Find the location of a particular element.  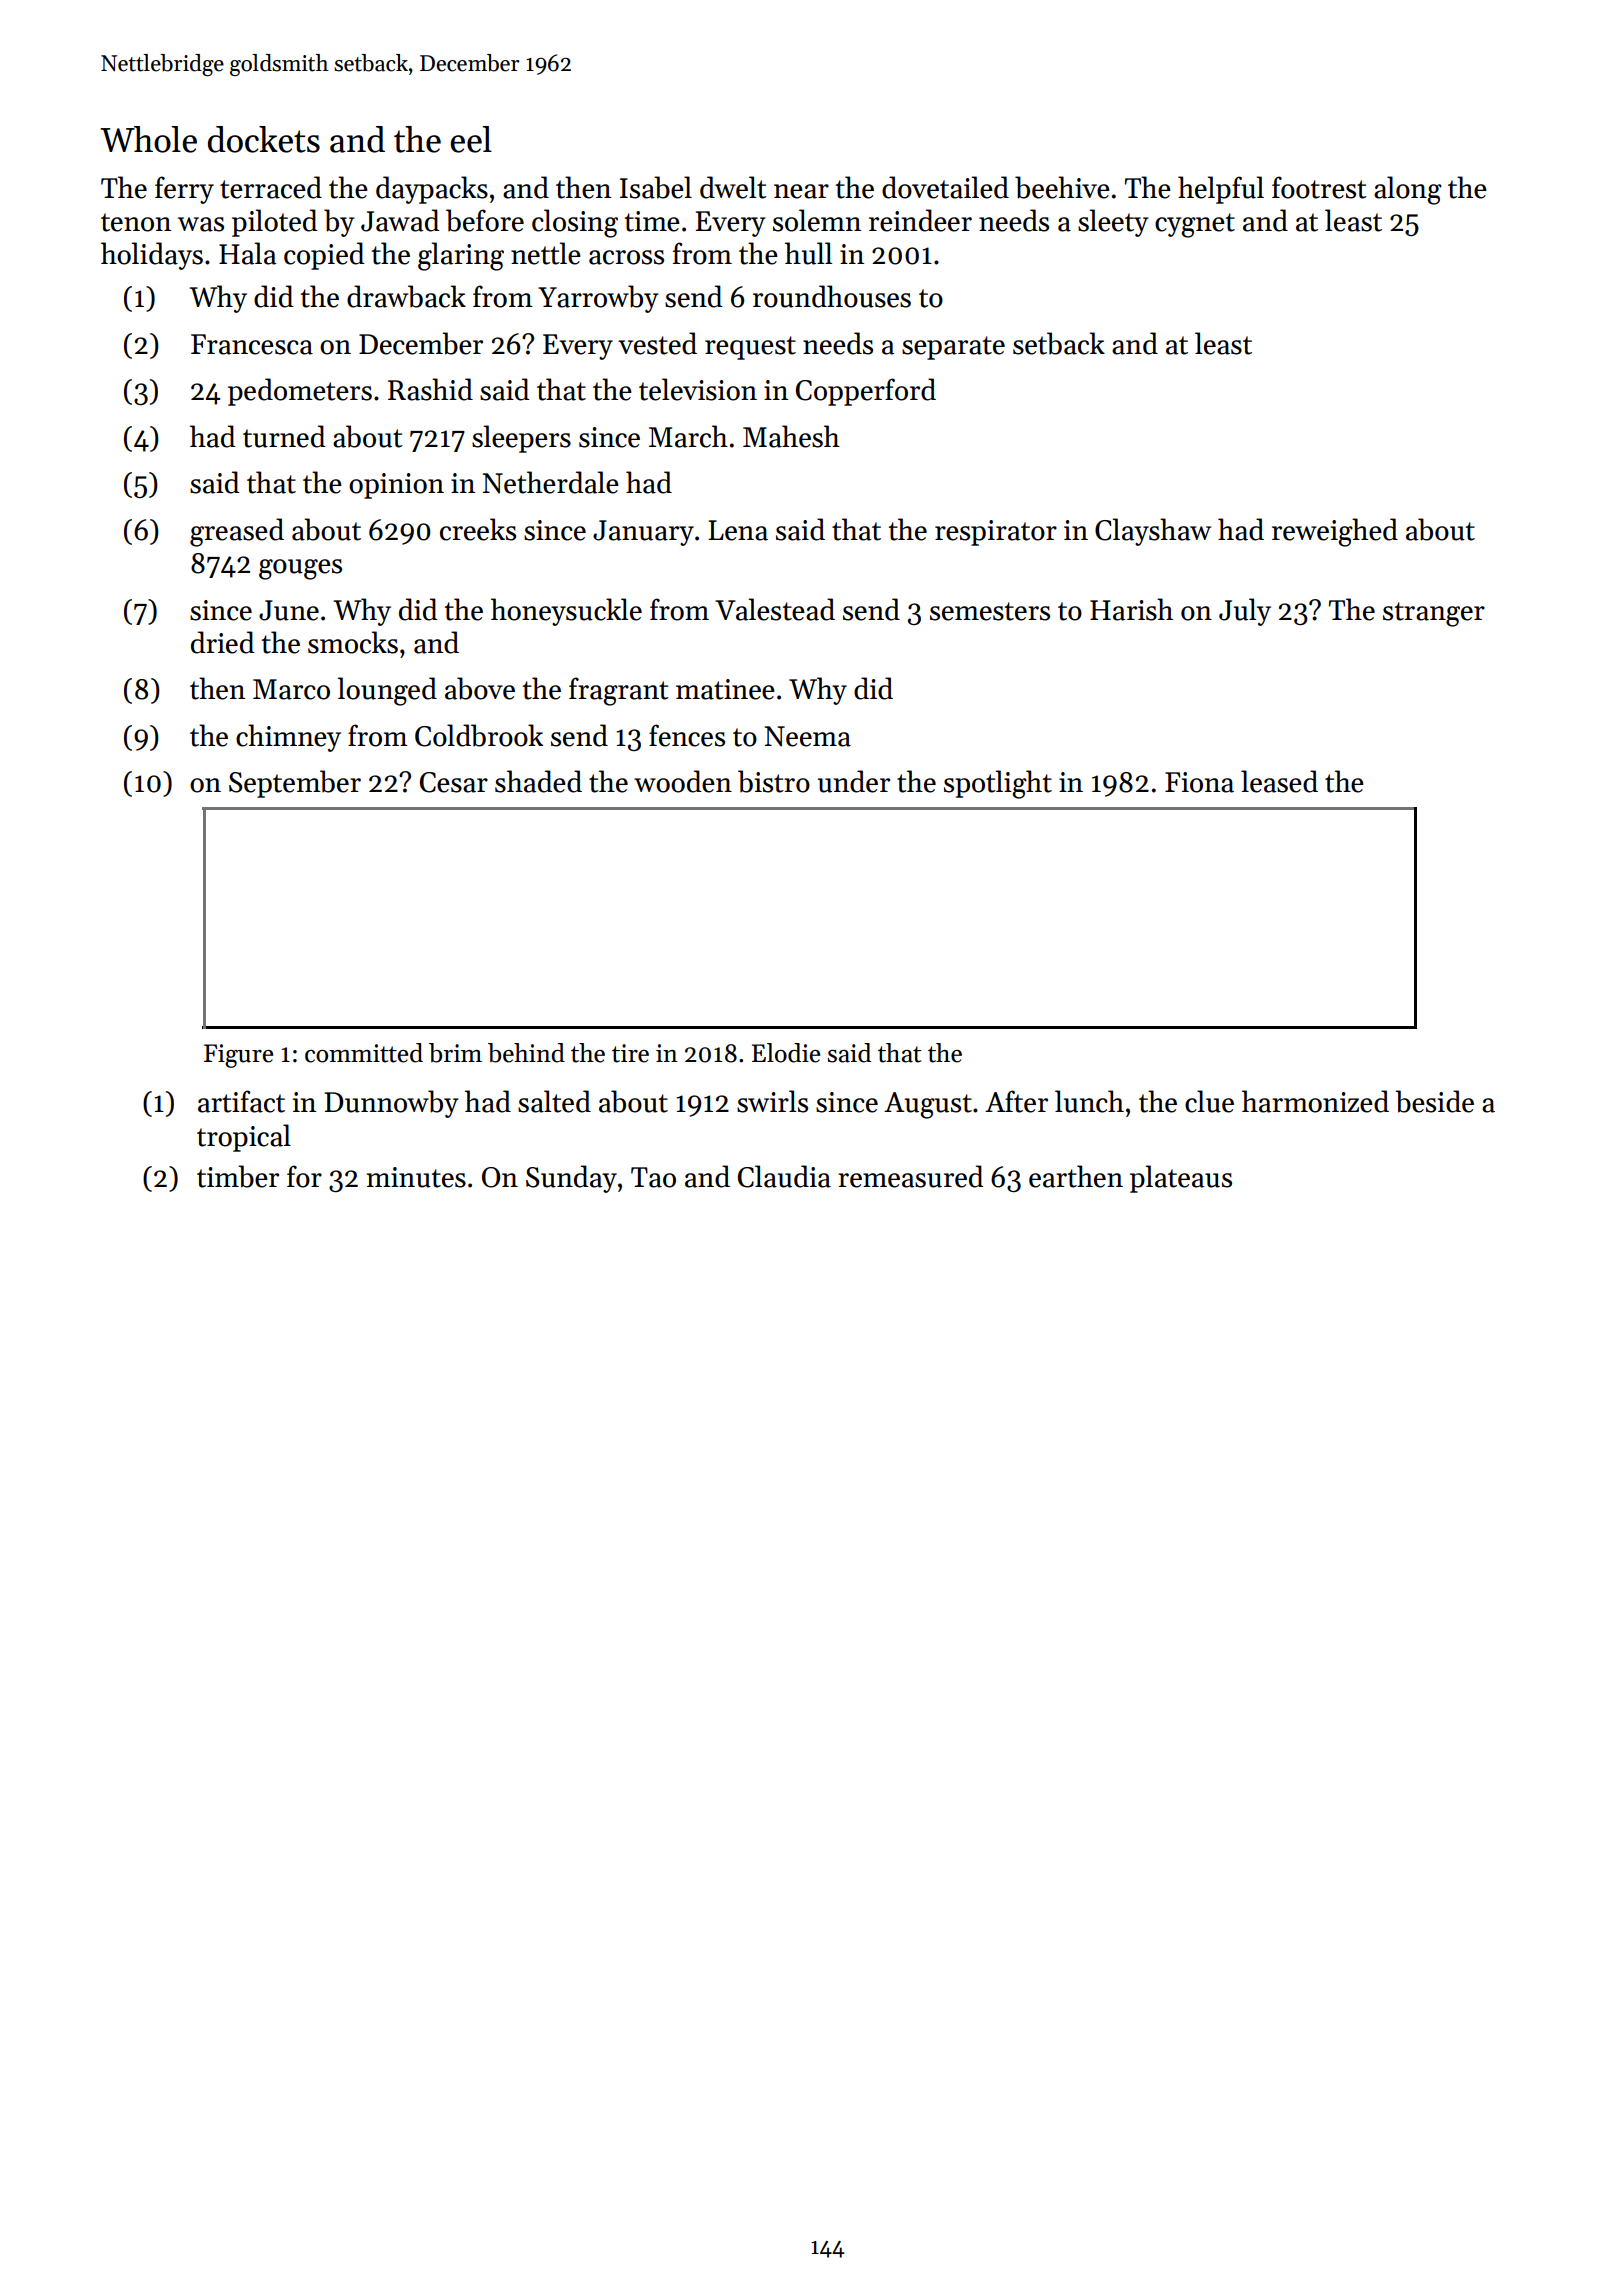

reweighed is located at coordinates (1335, 532).
